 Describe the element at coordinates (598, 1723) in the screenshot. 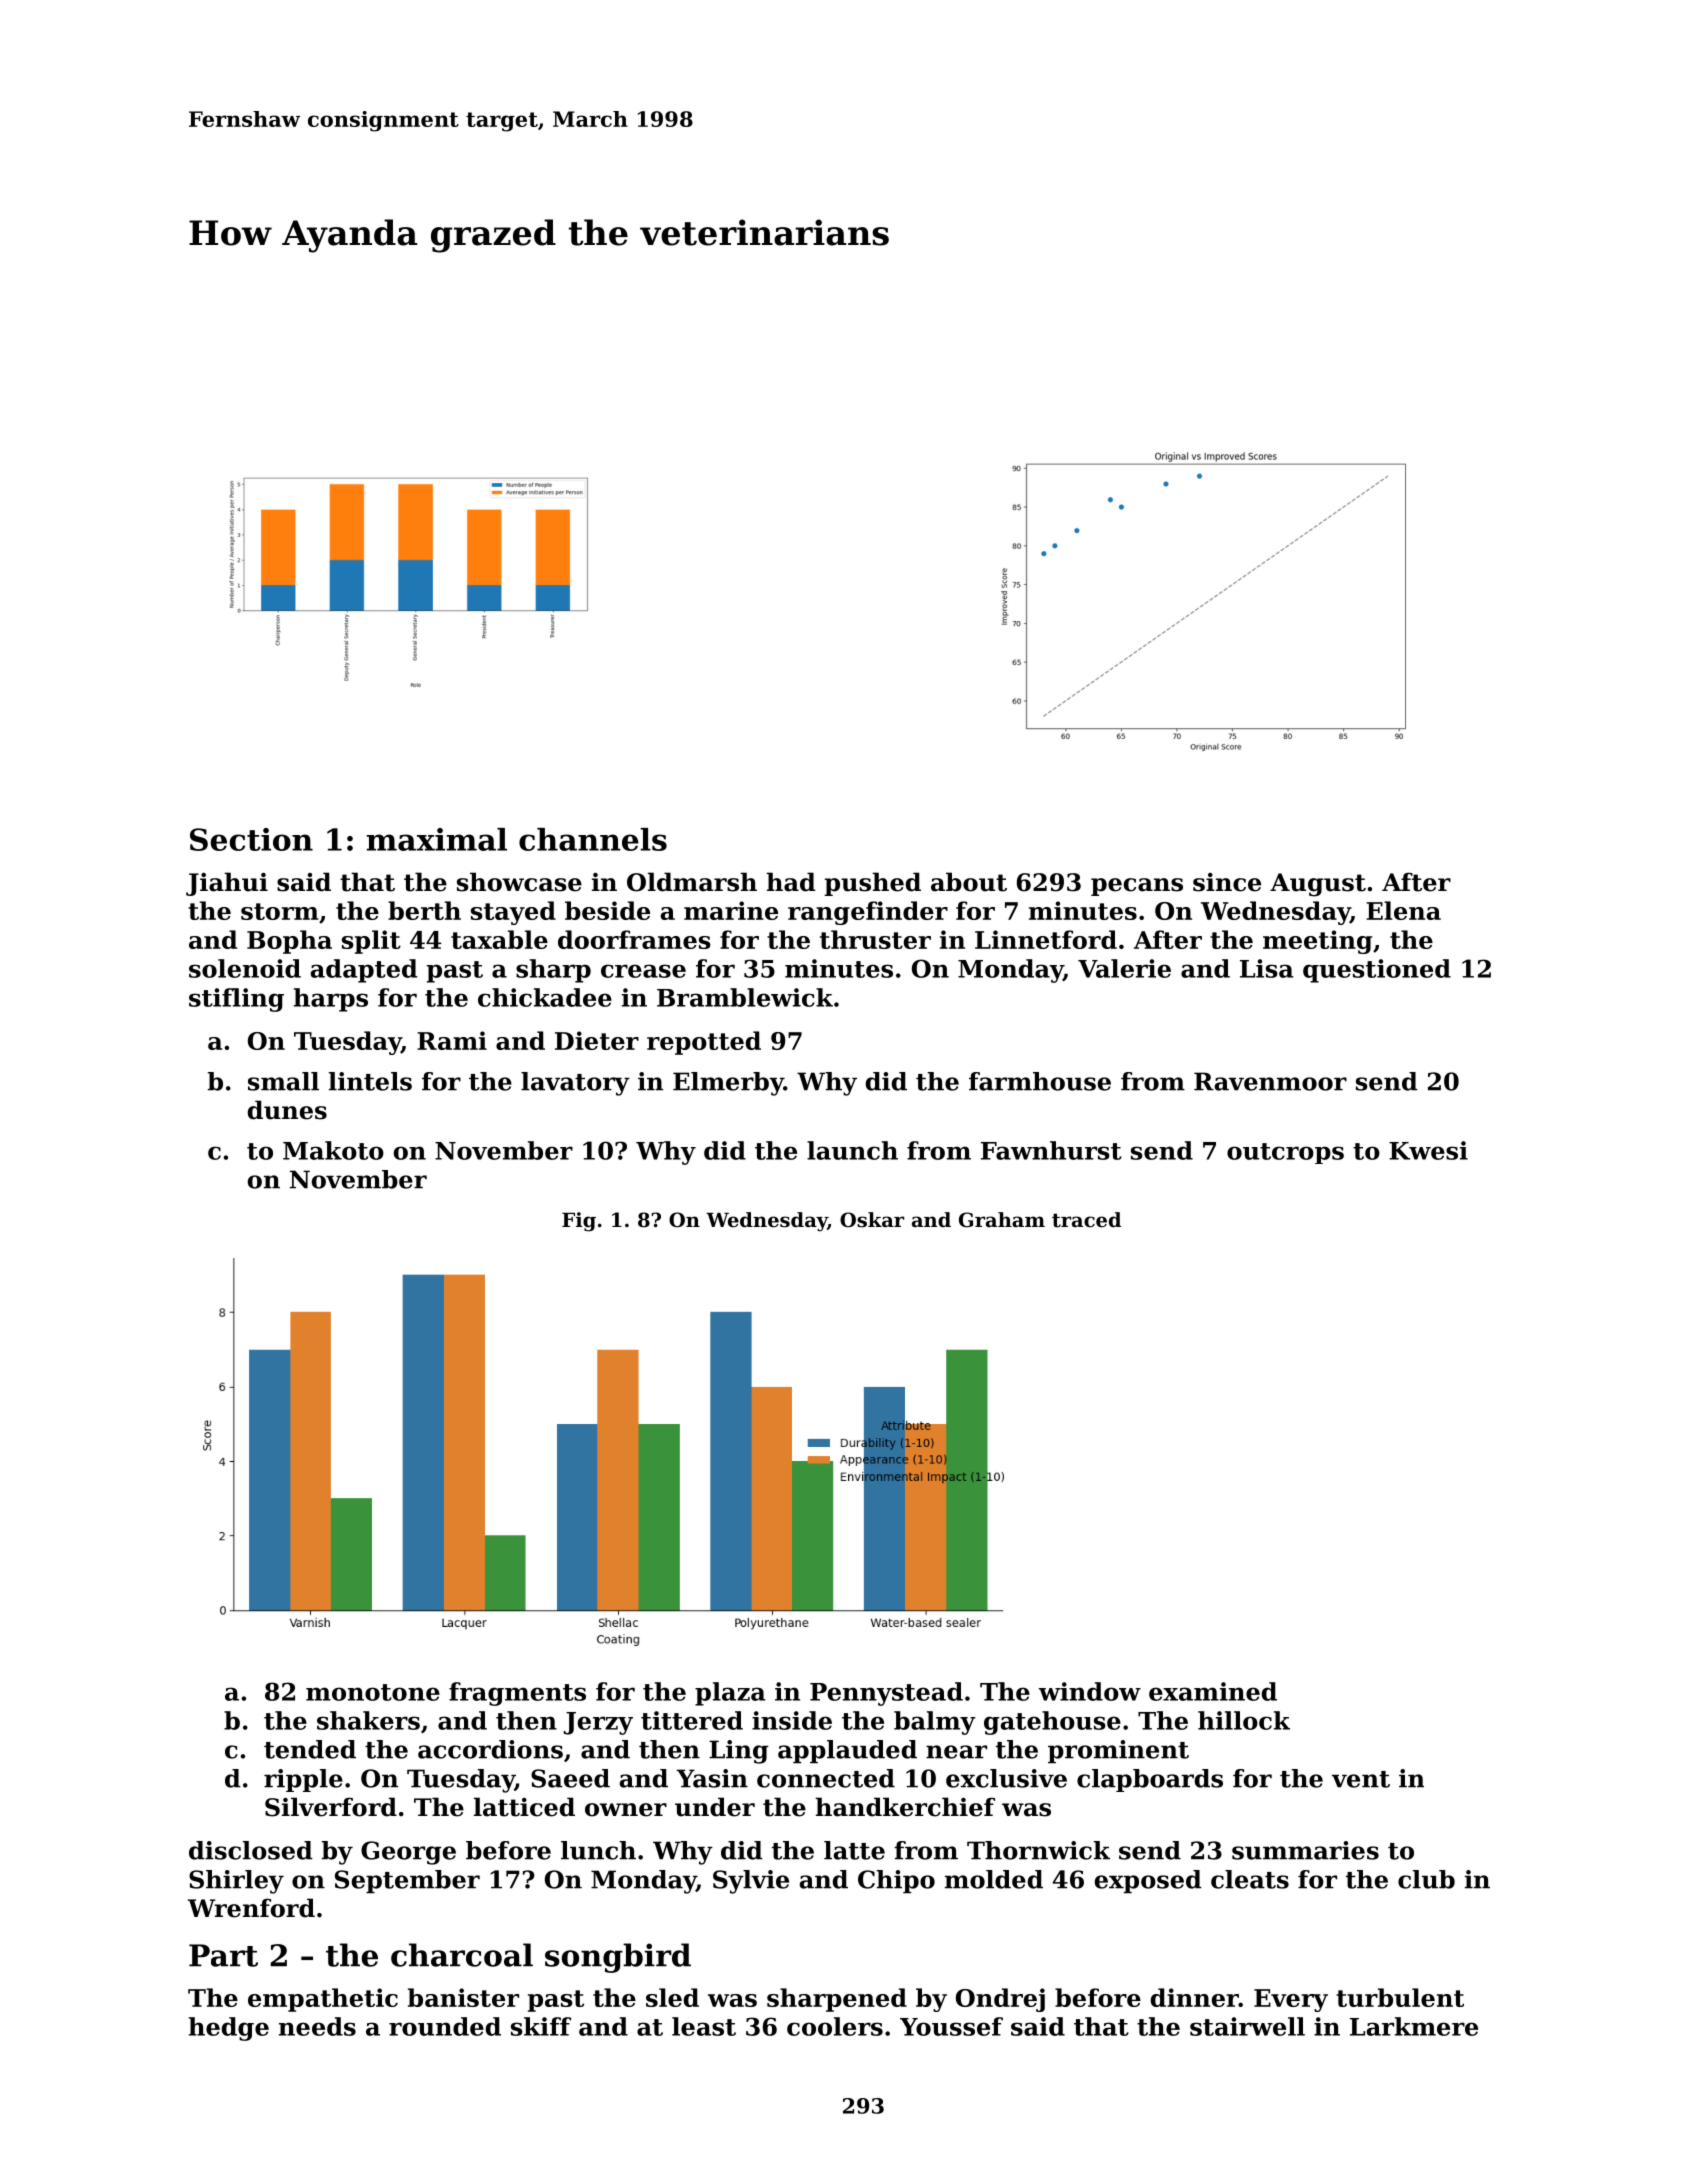

I see `Jerzy` at that location.
